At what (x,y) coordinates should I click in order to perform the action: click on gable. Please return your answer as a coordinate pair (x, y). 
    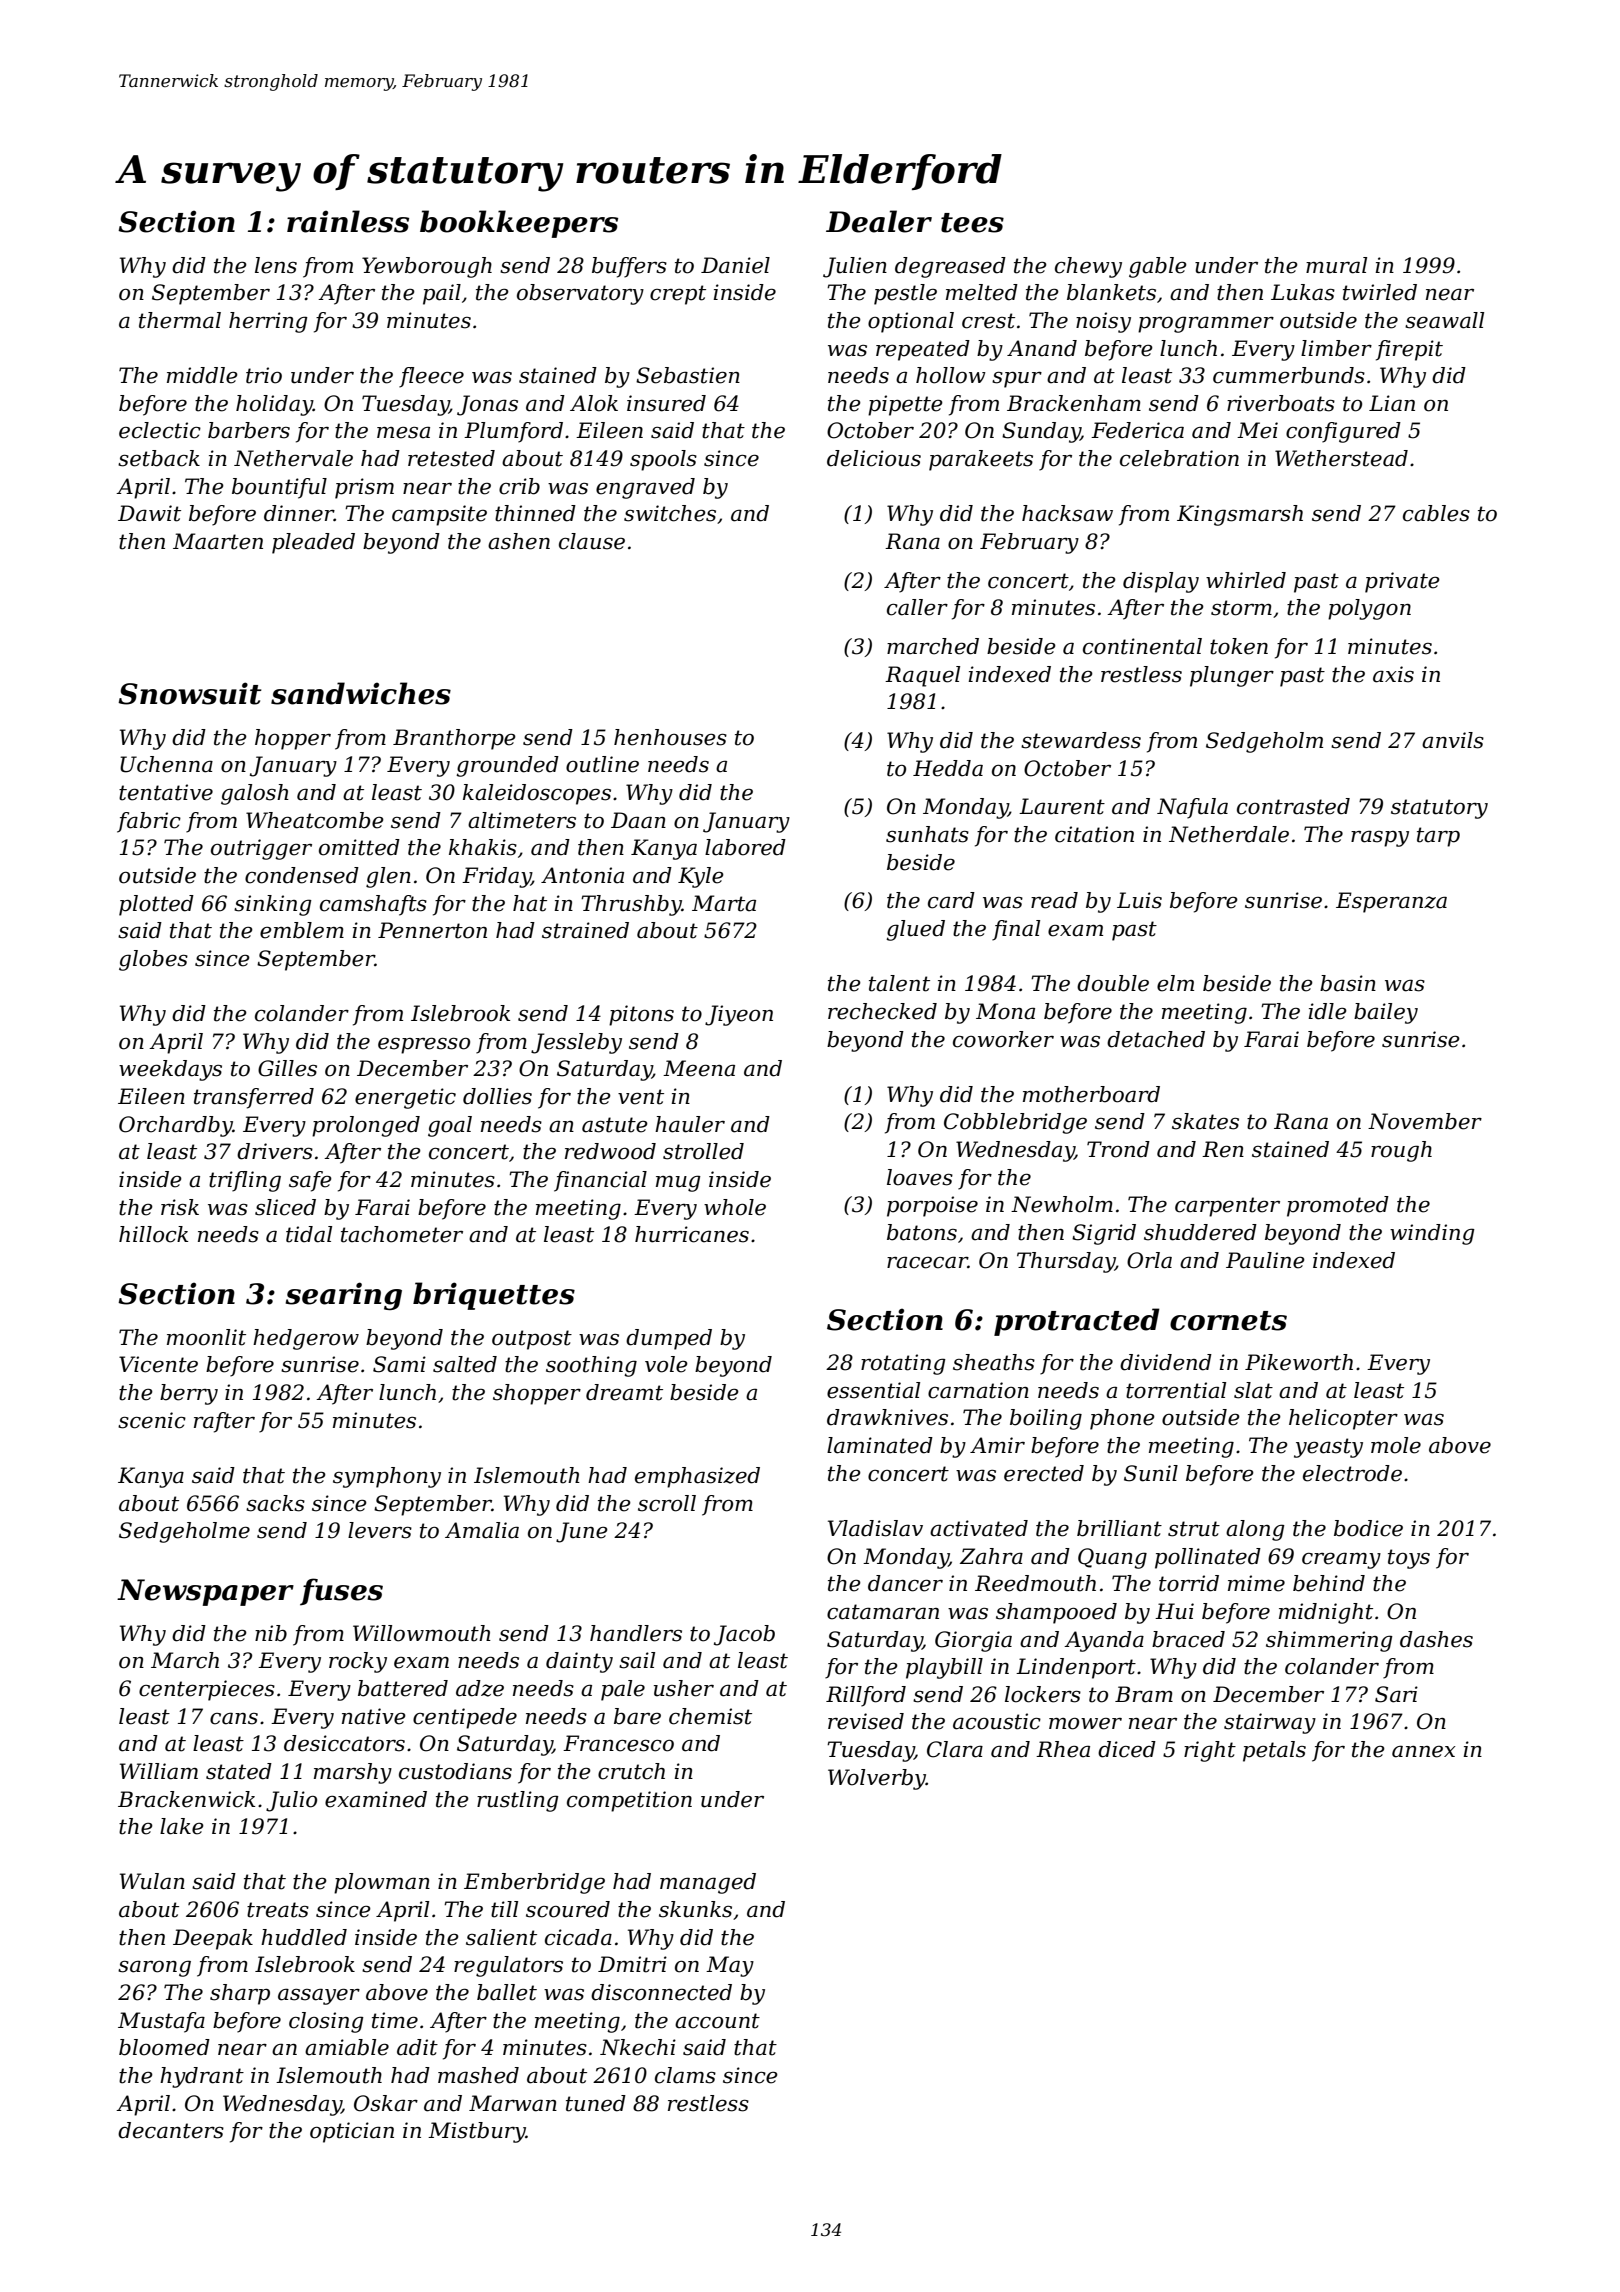
    Looking at the image, I should click on (1158, 267).
